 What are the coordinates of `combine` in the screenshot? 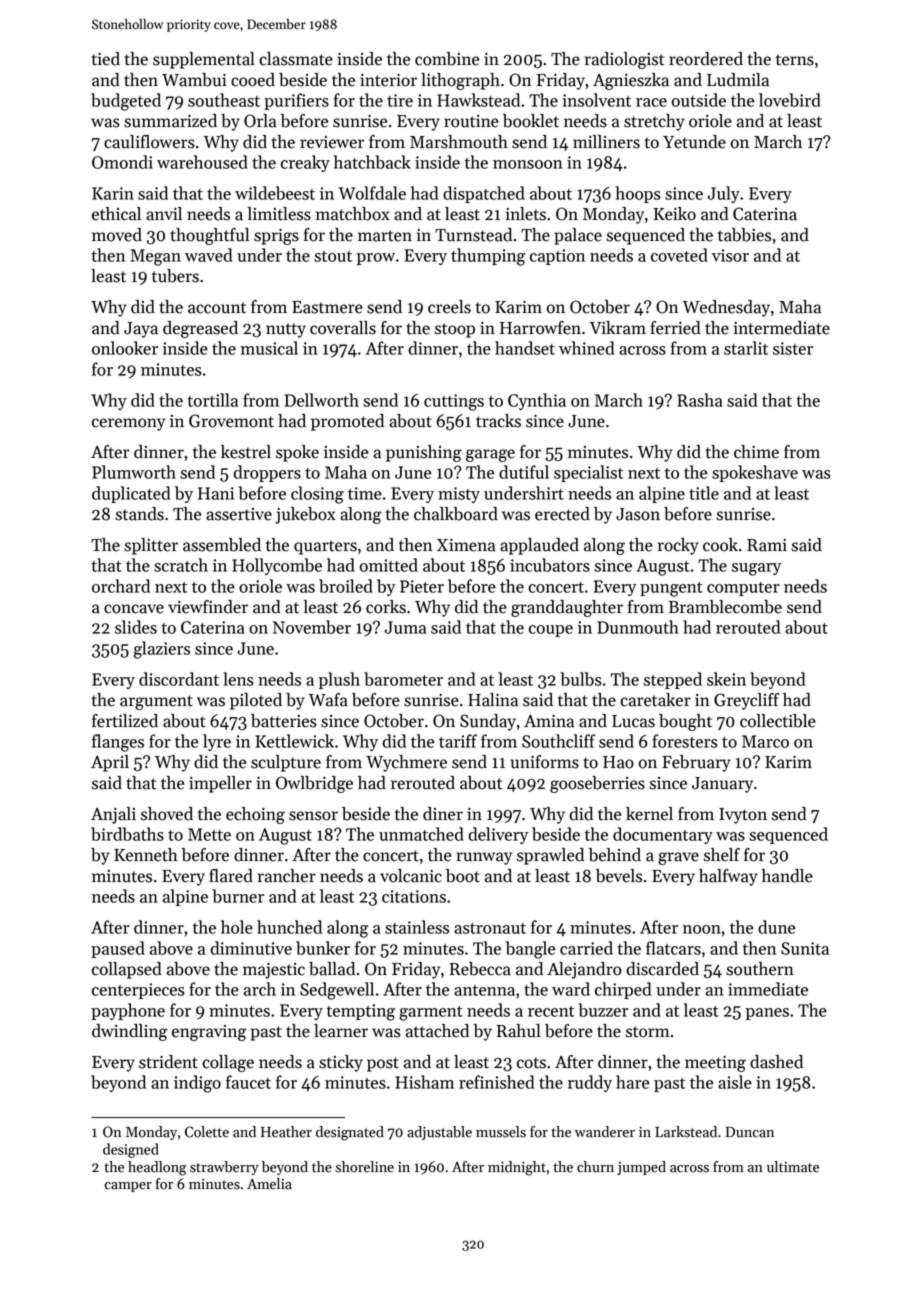 It's located at (447, 59).
